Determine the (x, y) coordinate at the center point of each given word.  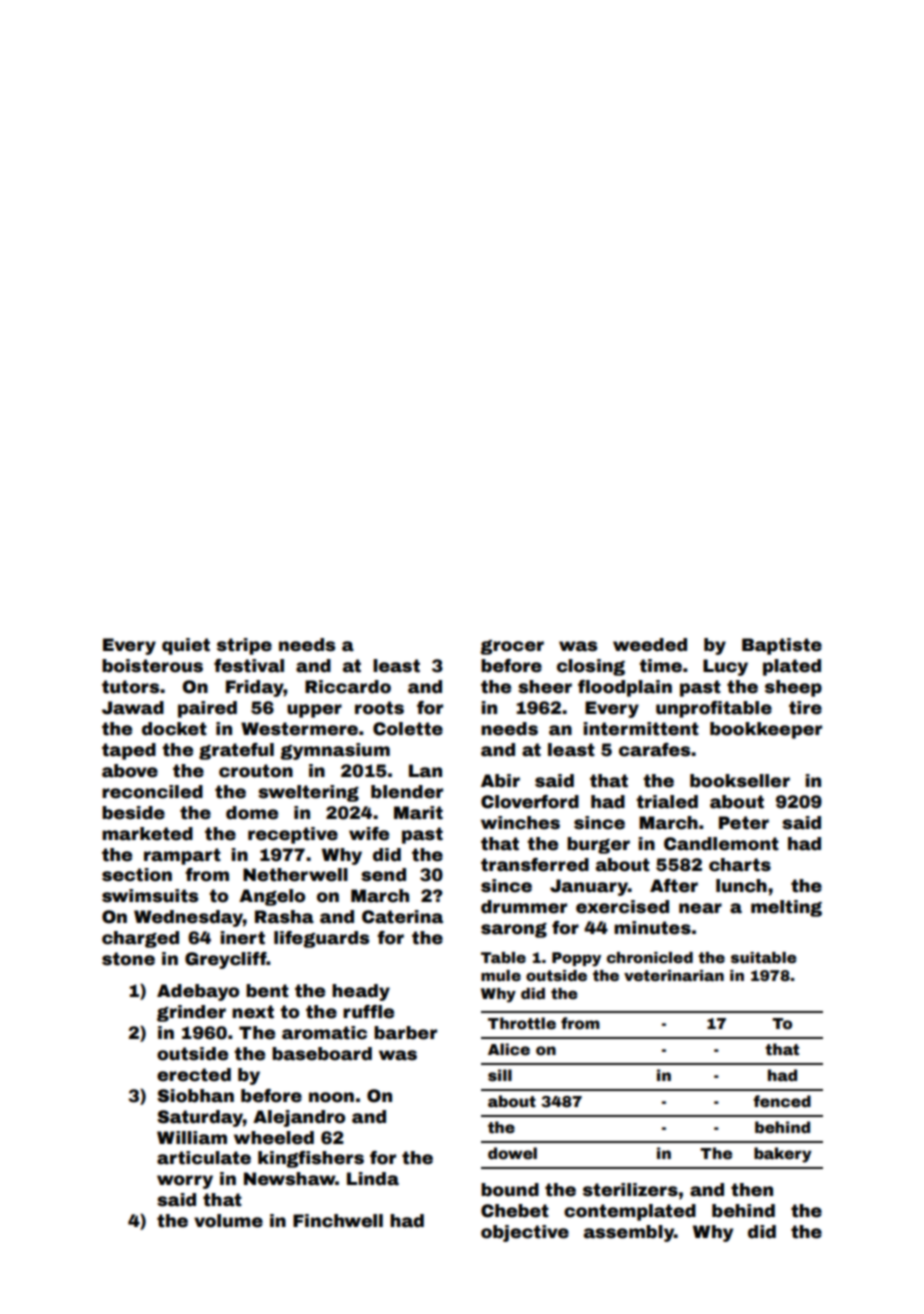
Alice (509, 1049)
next (253, 1012)
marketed (147, 834)
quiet (186, 646)
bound (510, 1190)
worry (185, 1182)
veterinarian (674, 975)
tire (805, 708)
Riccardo (348, 687)
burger (598, 845)
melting (786, 908)
